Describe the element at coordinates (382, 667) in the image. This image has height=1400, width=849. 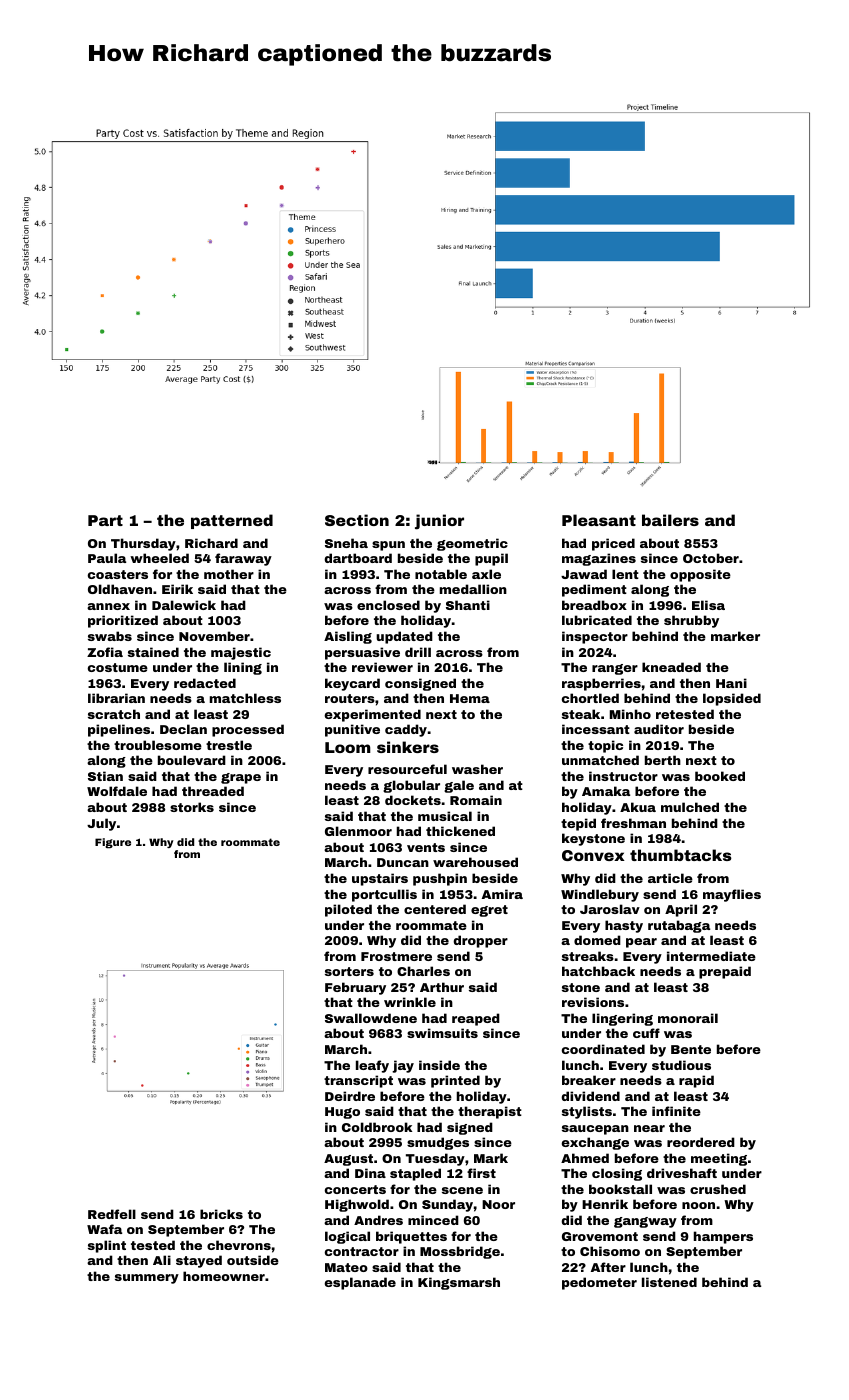
I see `reviewer` at that location.
